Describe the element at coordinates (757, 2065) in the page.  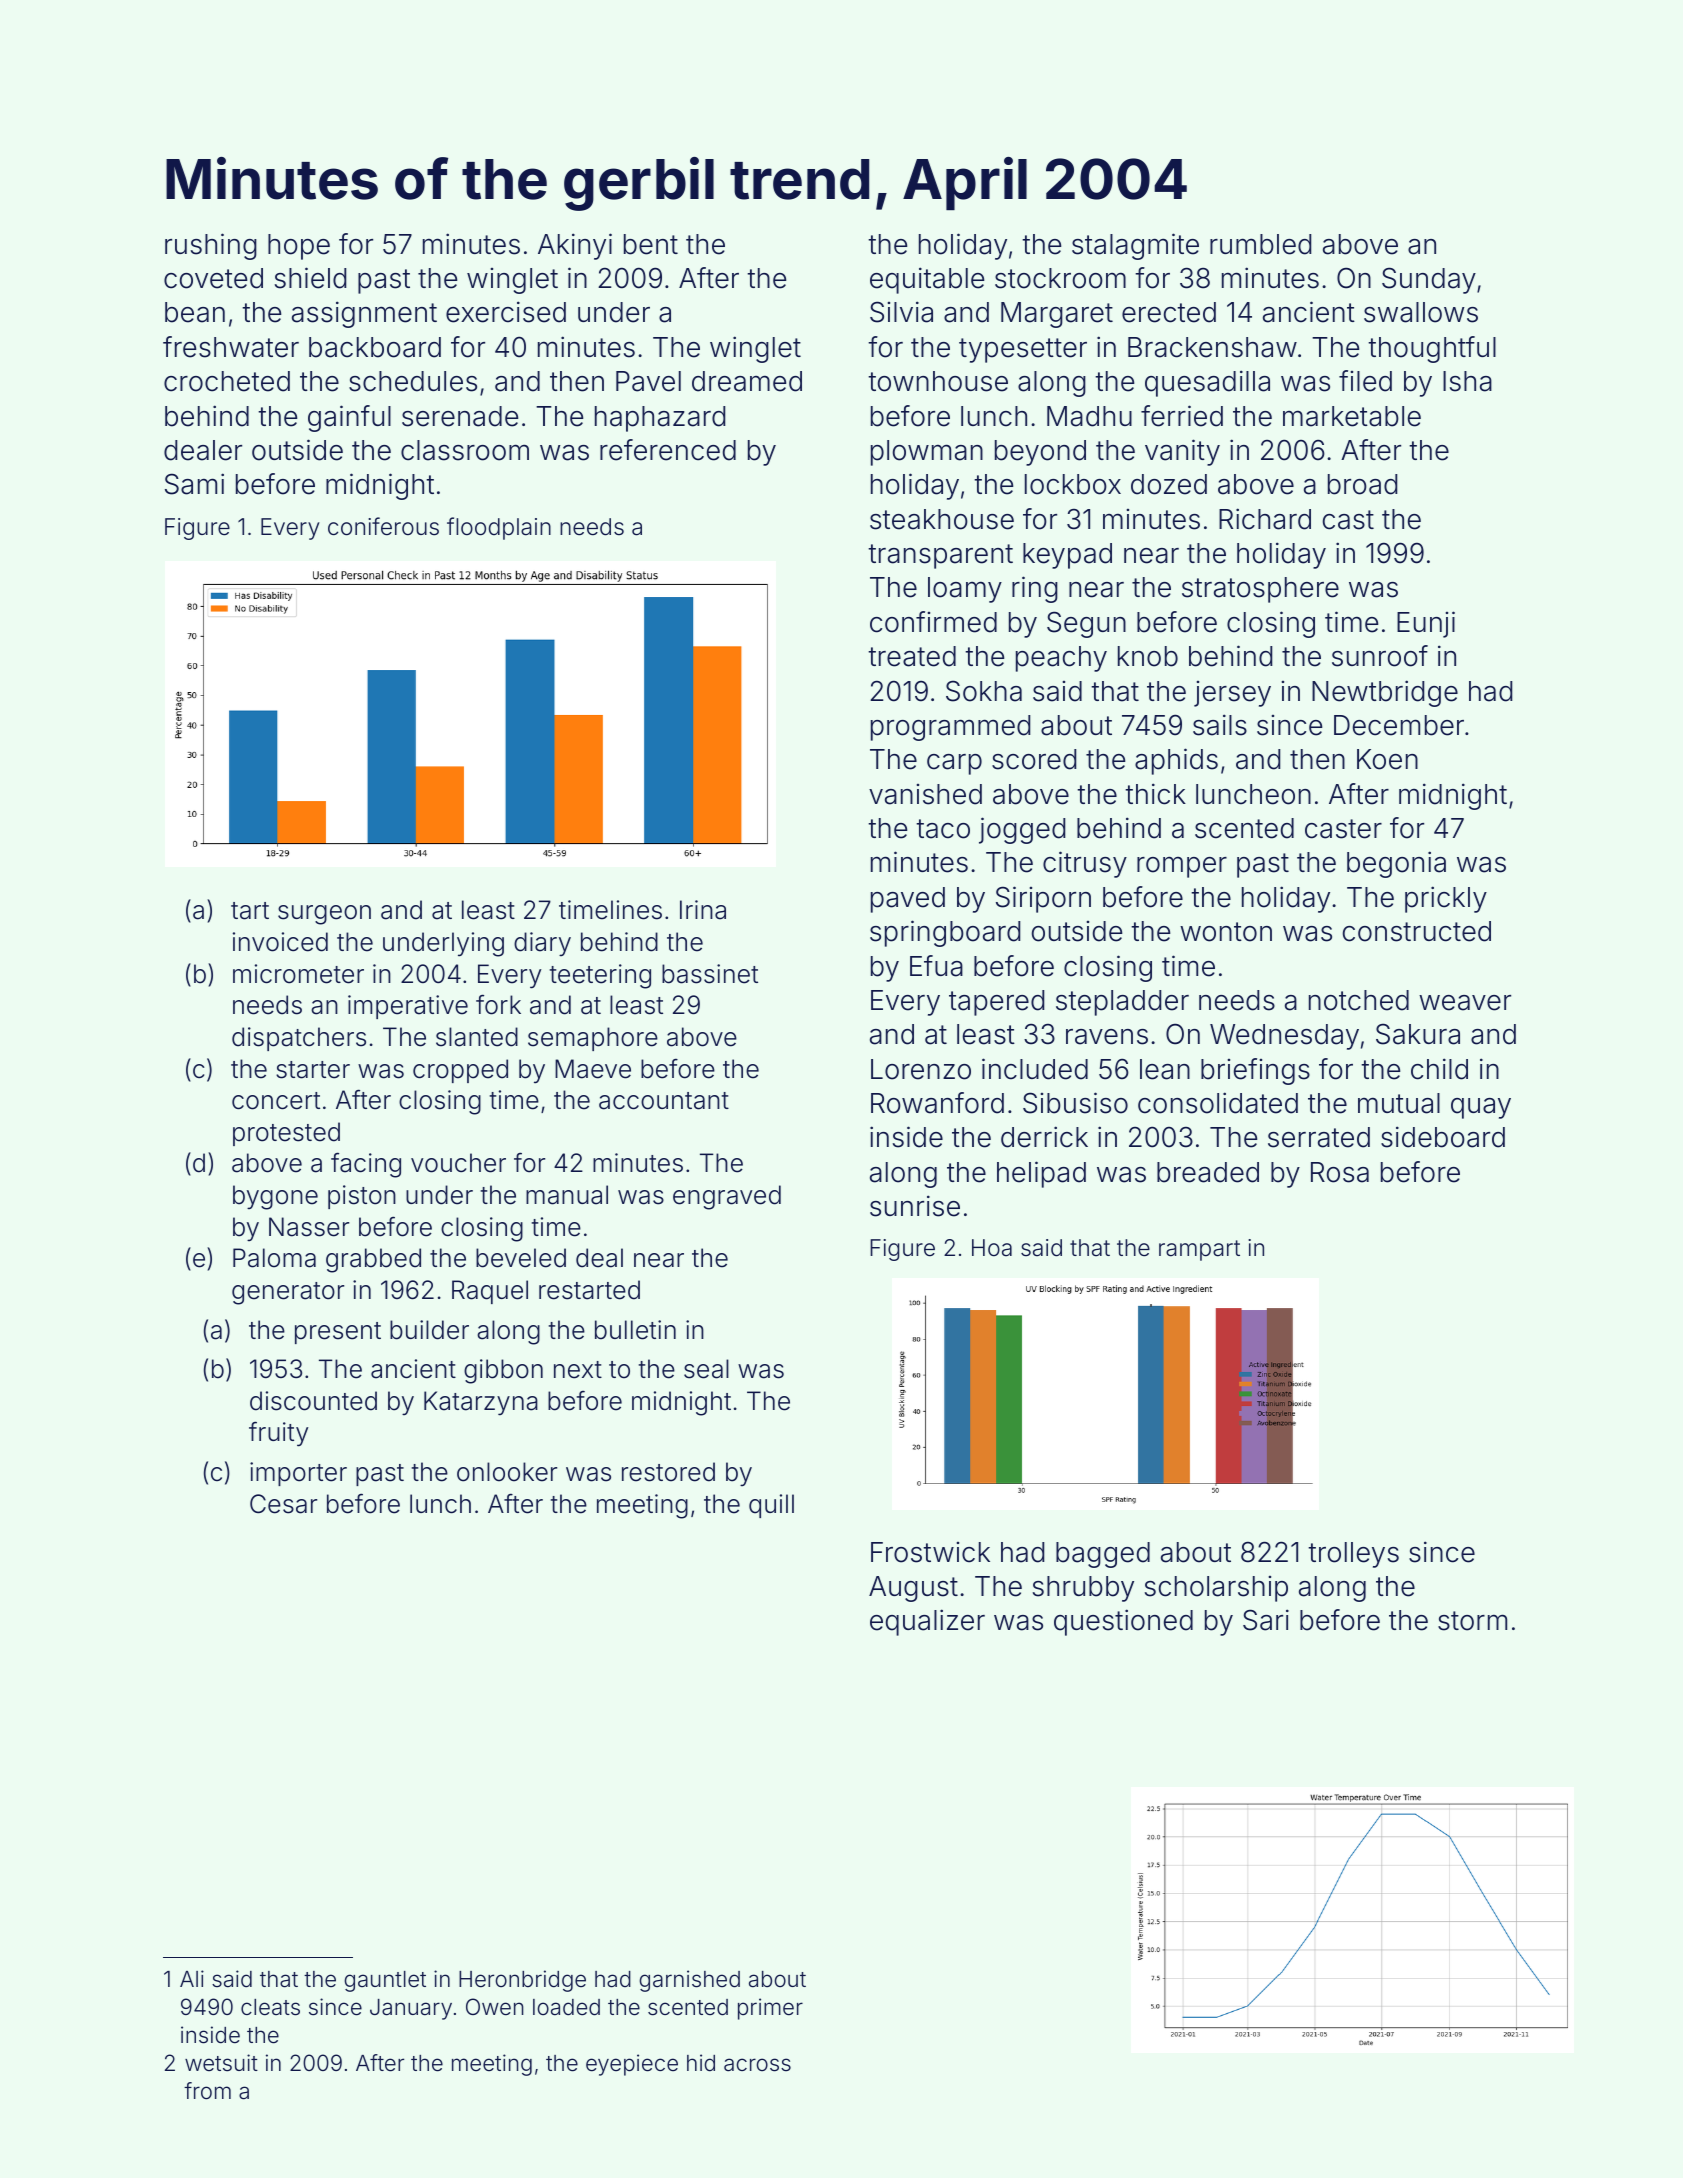
I see `across` at that location.
